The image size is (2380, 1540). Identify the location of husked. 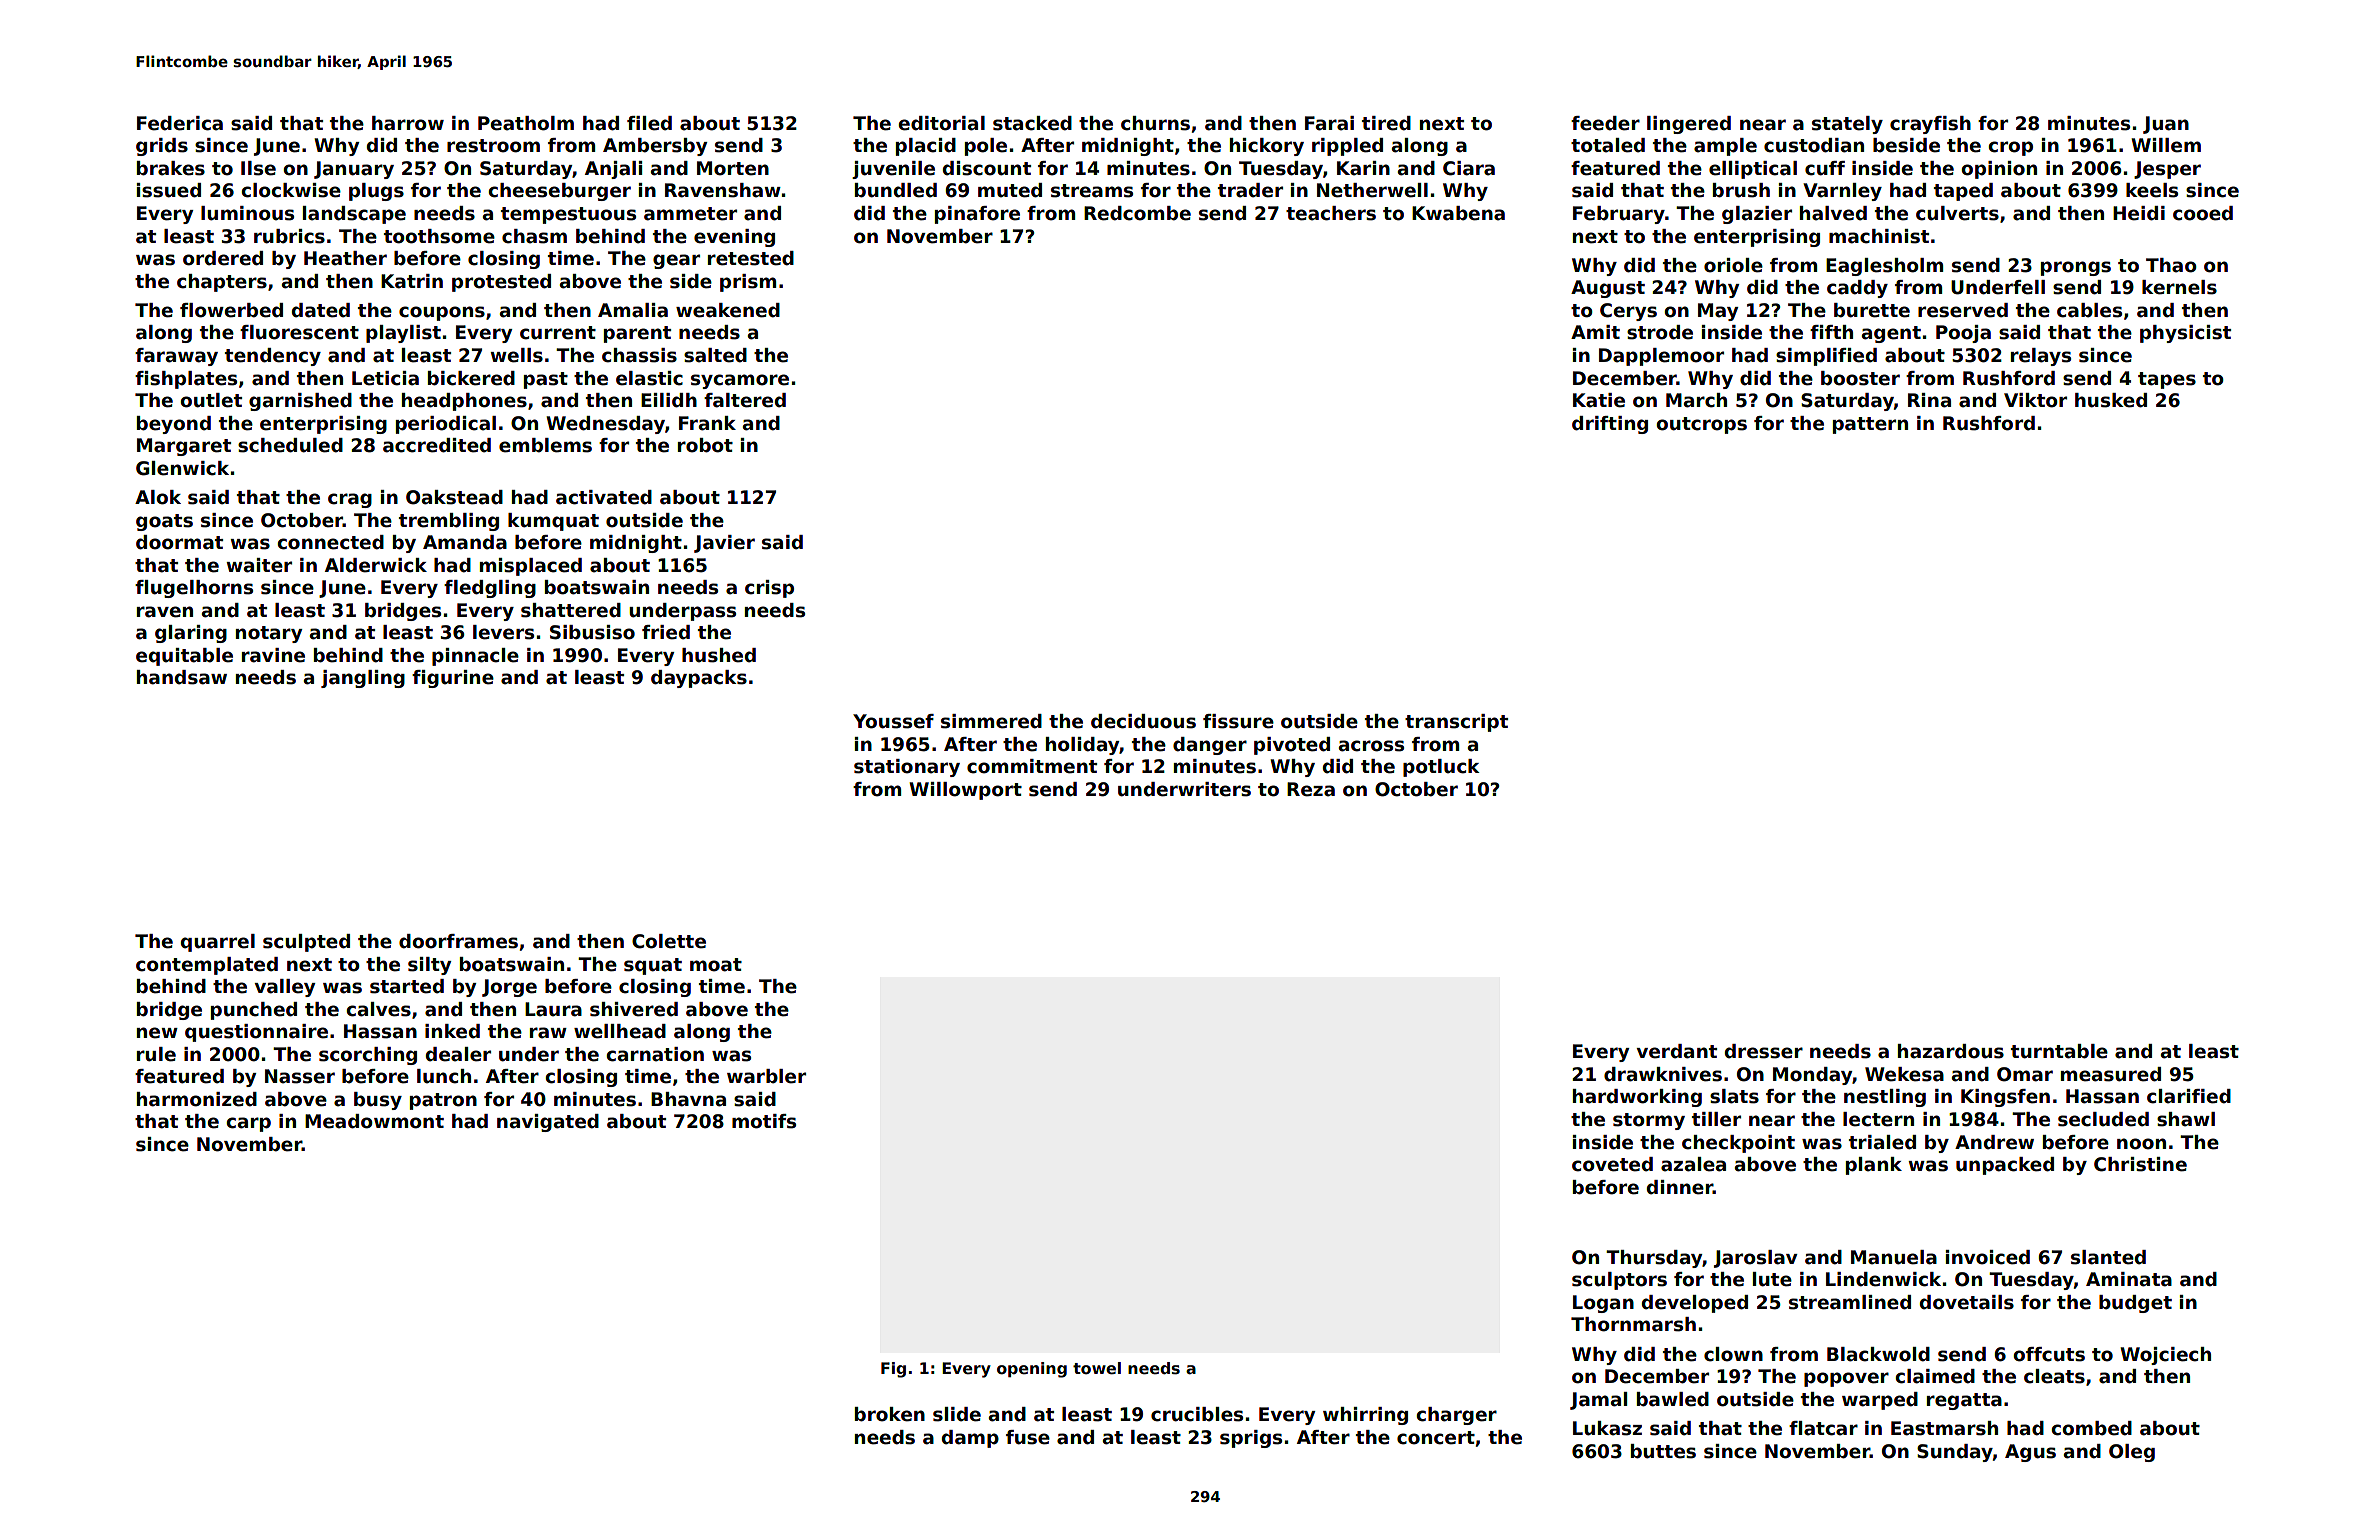
(2111, 400).
